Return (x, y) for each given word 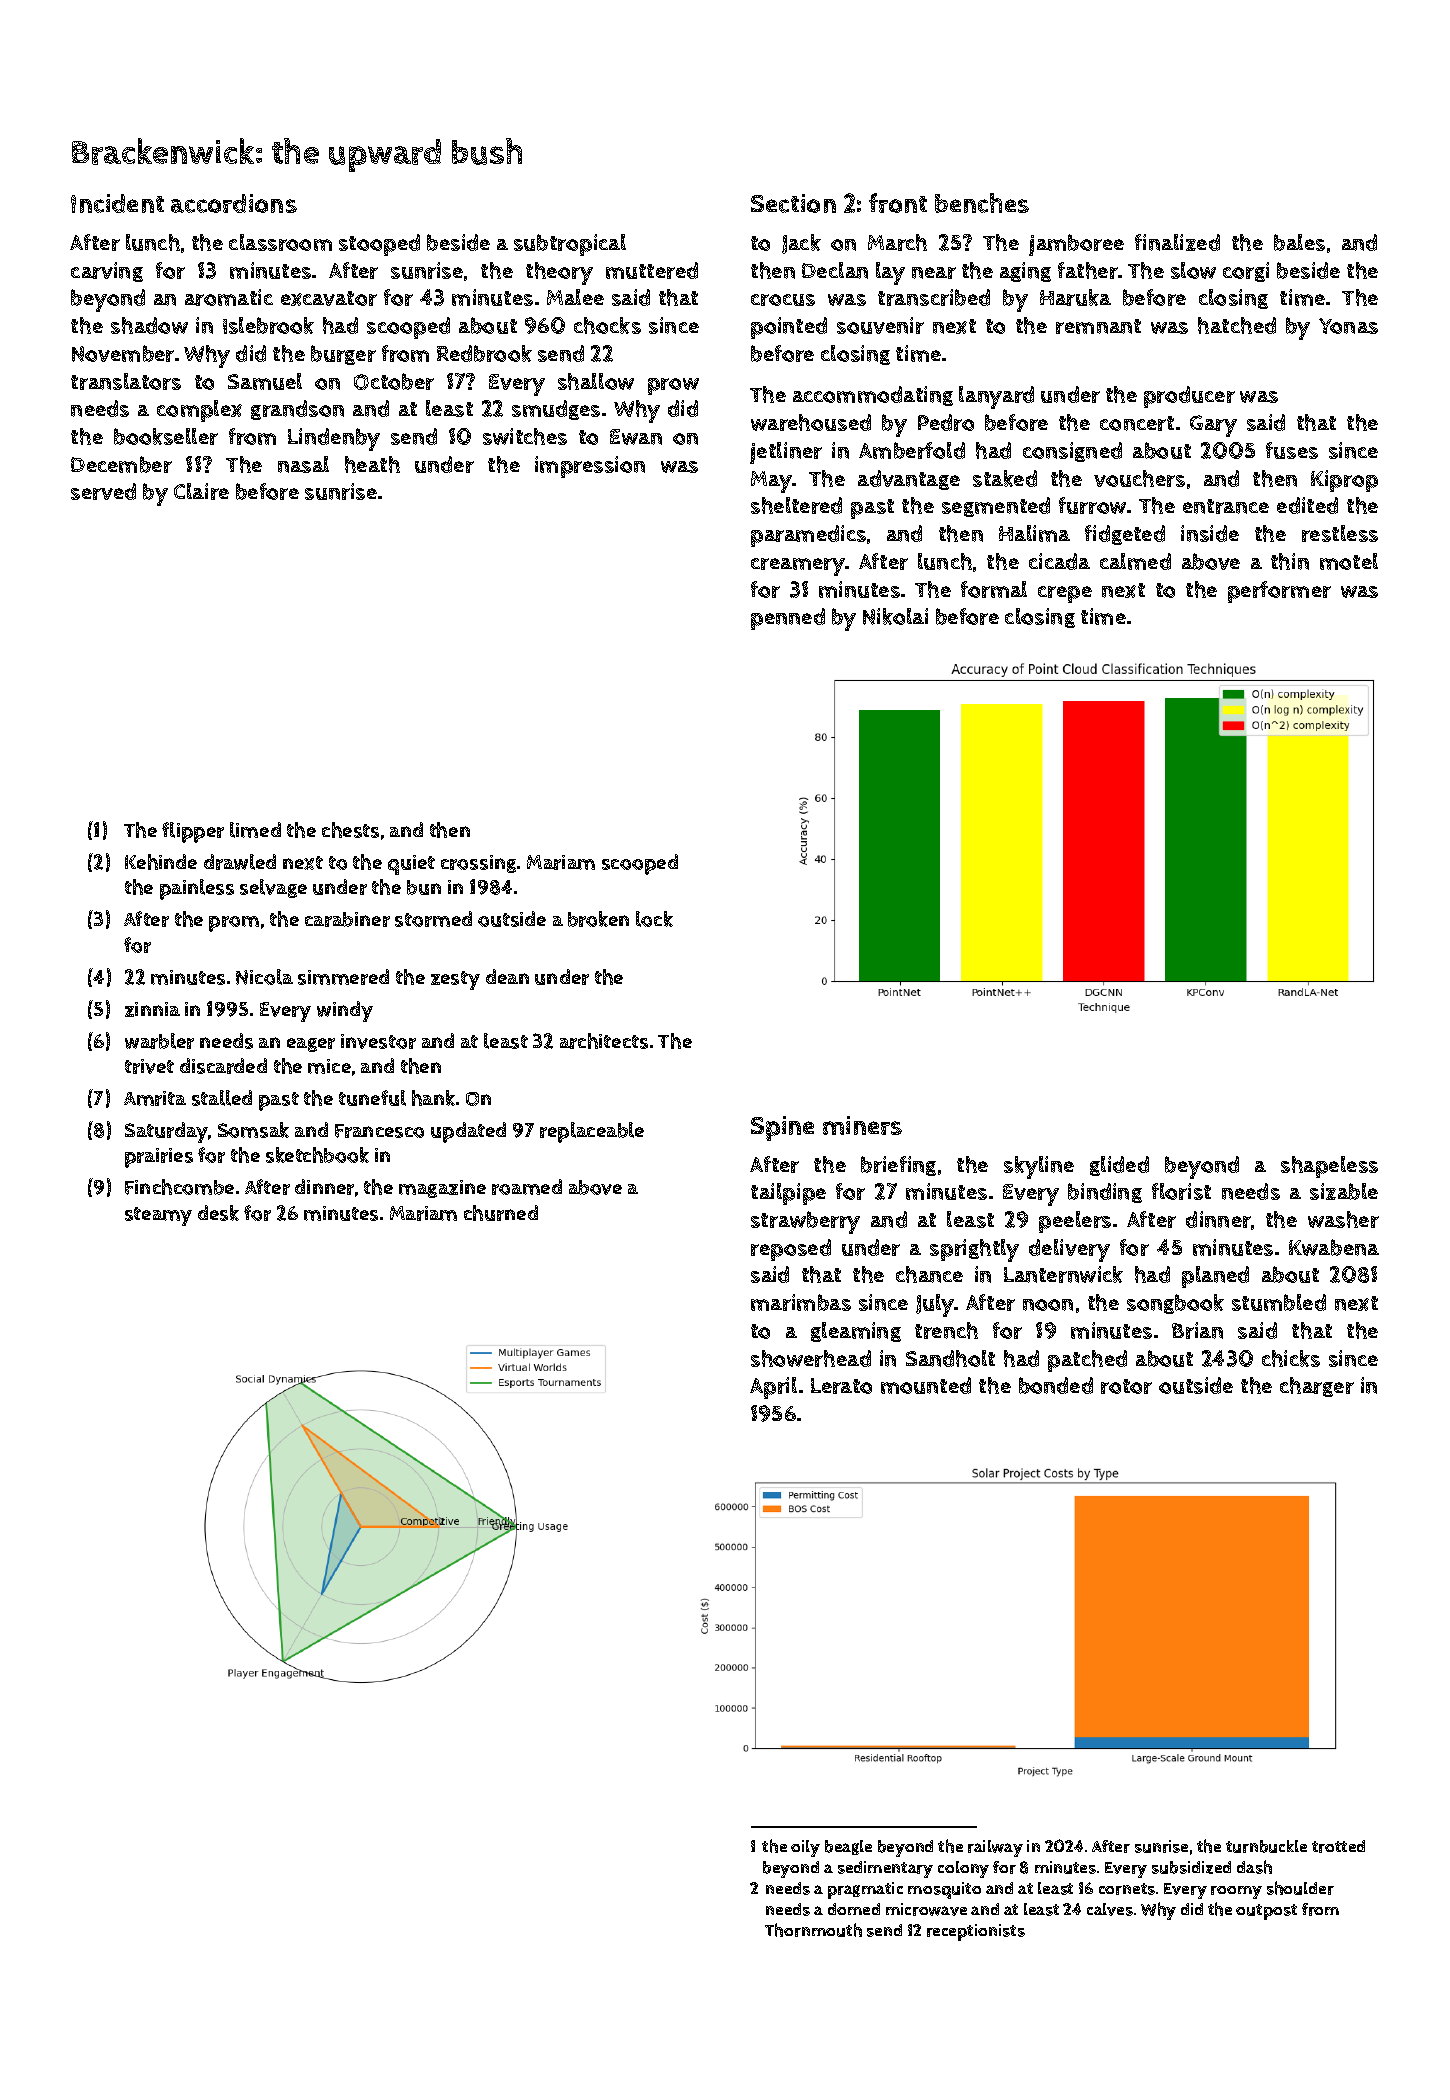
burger (343, 355)
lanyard (996, 397)
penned (788, 619)
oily (805, 1848)
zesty (455, 980)
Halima (1034, 533)
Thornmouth (813, 1930)
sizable (1344, 1191)
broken (598, 919)
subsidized (1191, 1867)
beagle (848, 1847)
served (103, 491)
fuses (1292, 450)
